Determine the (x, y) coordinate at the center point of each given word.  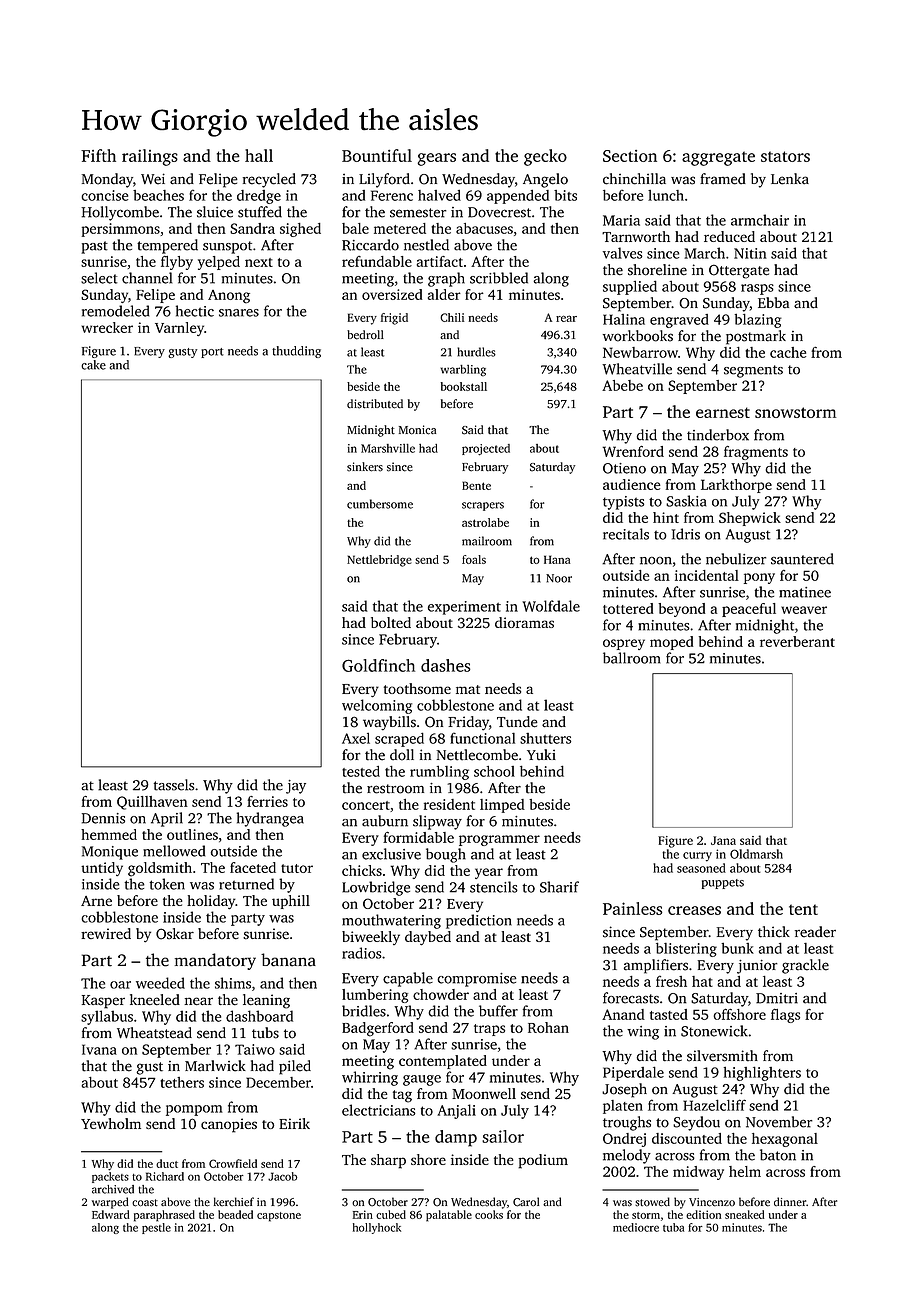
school (494, 771)
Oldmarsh (756, 854)
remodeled (115, 311)
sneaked (745, 1214)
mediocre (636, 1227)
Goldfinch (378, 665)
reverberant (797, 641)
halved (439, 195)
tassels (173, 785)
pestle (156, 1228)
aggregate (718, 158)
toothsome (417, 688)
